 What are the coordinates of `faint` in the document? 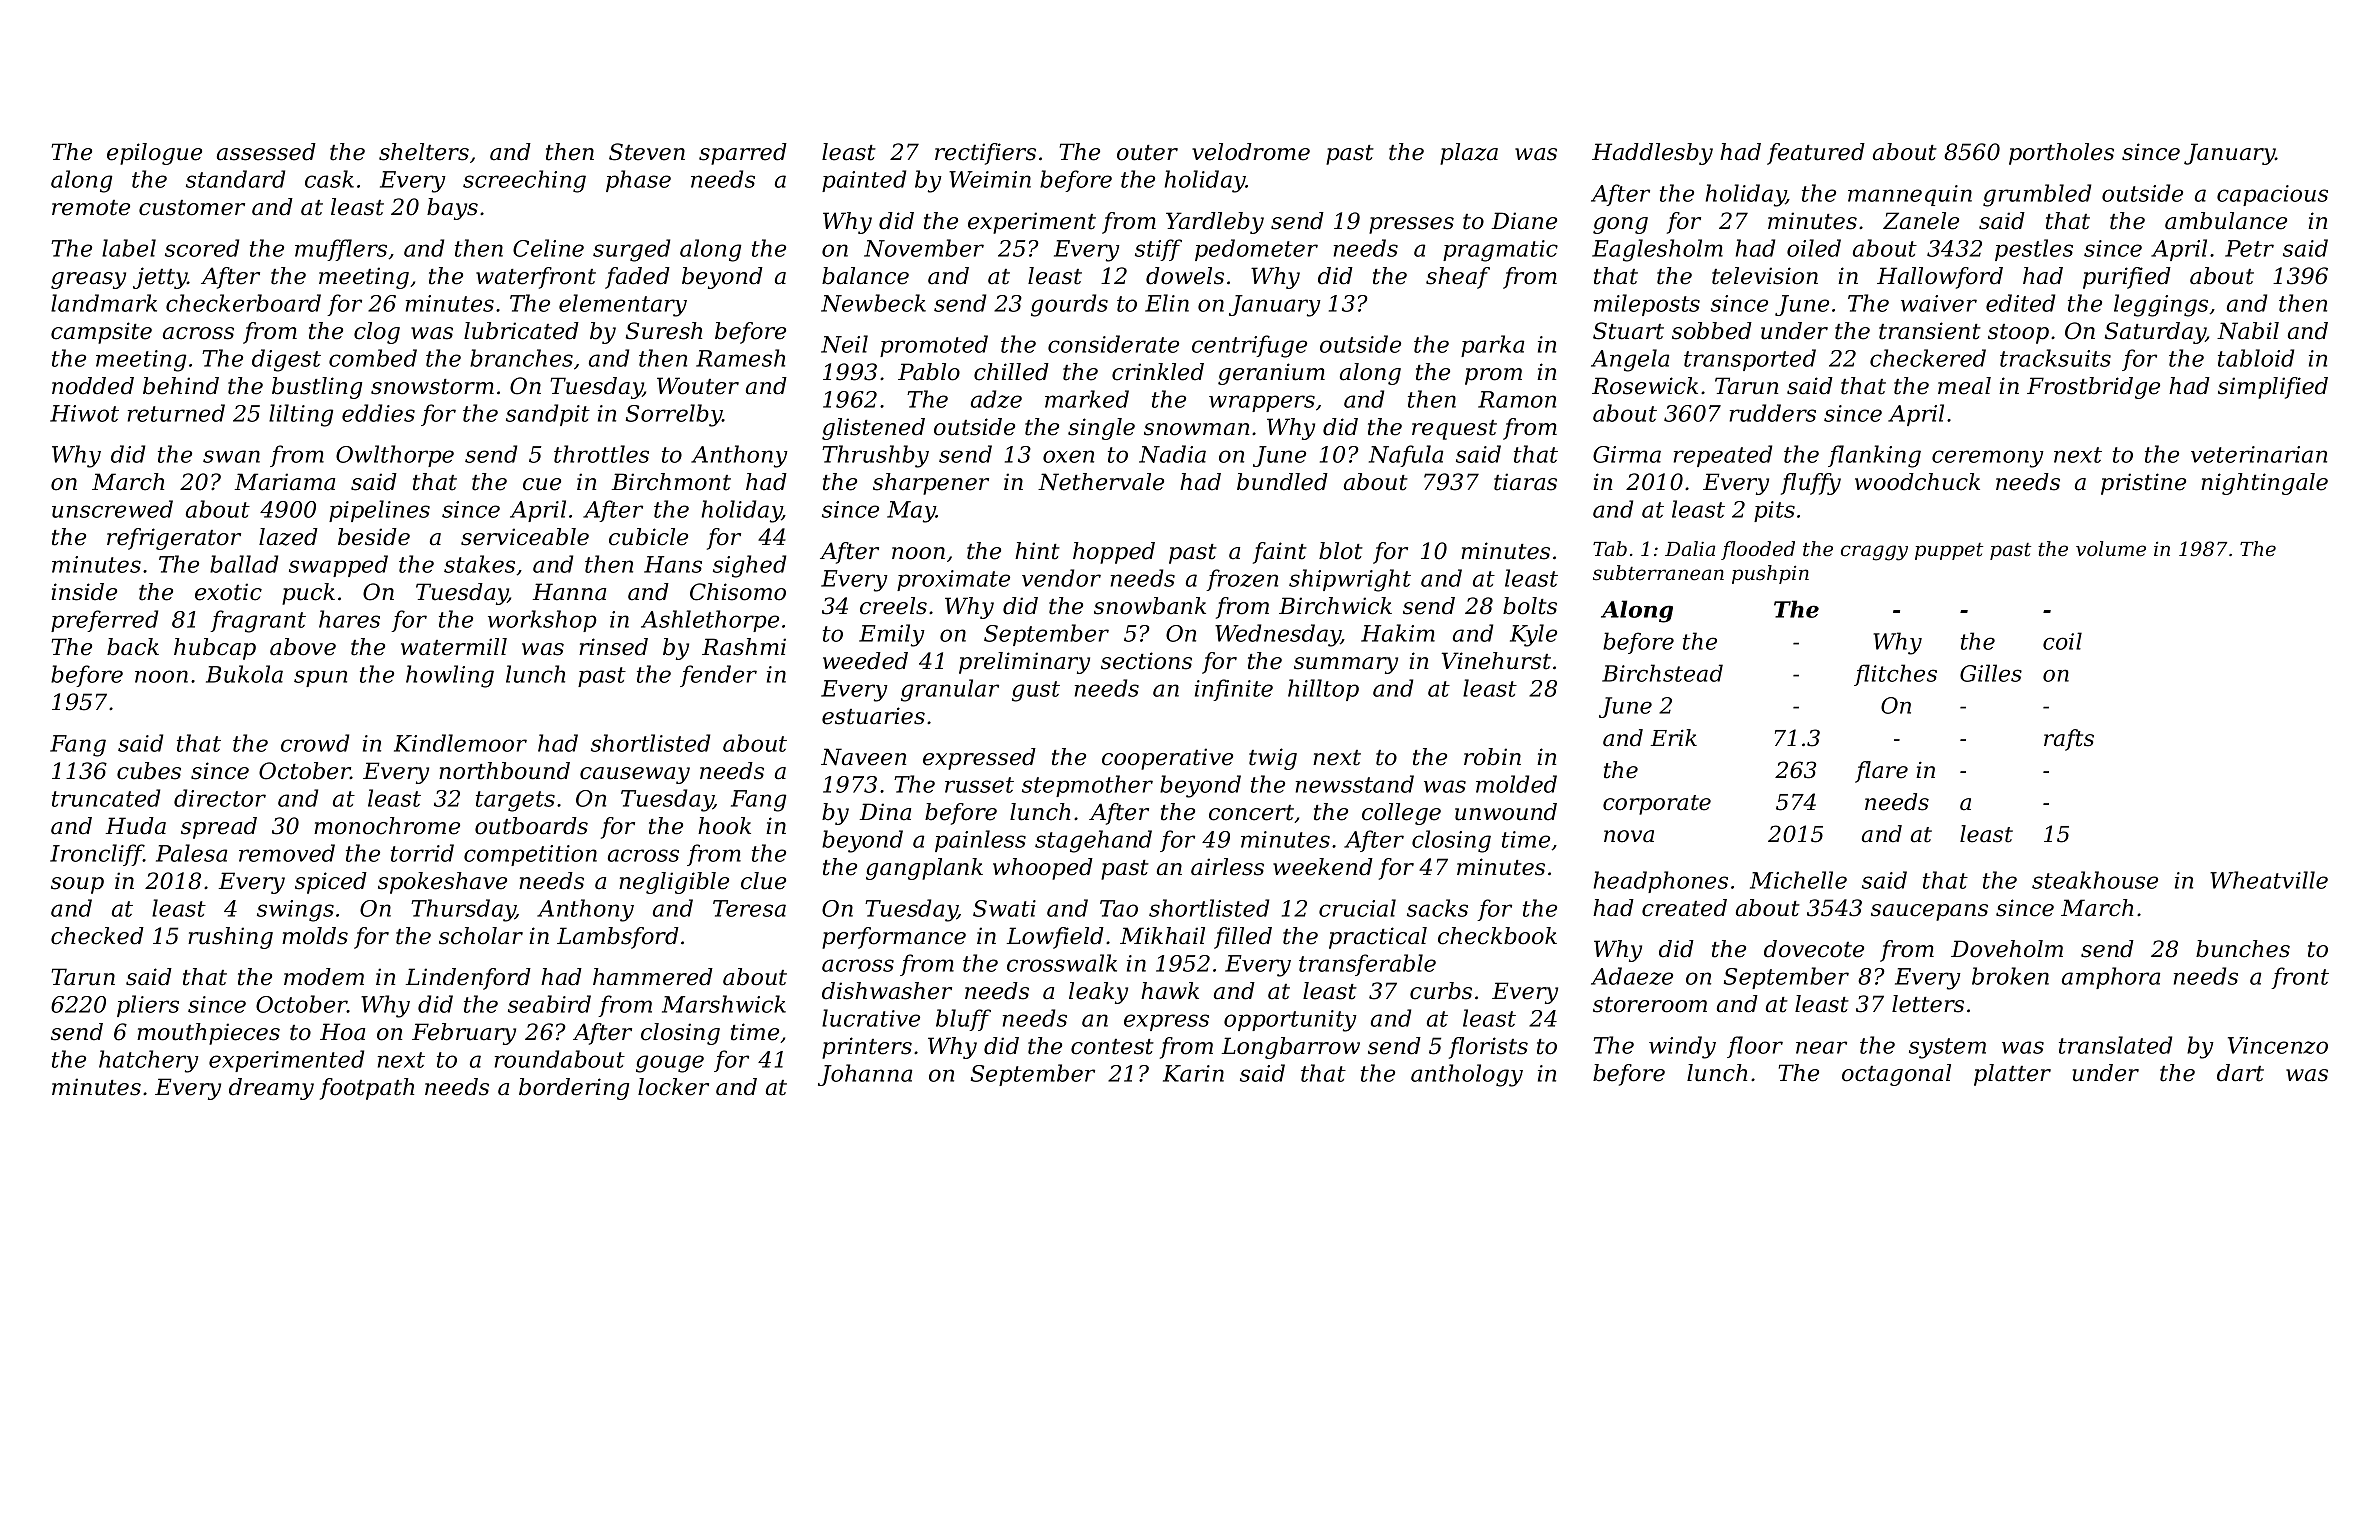 It's located at (1280, 553).
